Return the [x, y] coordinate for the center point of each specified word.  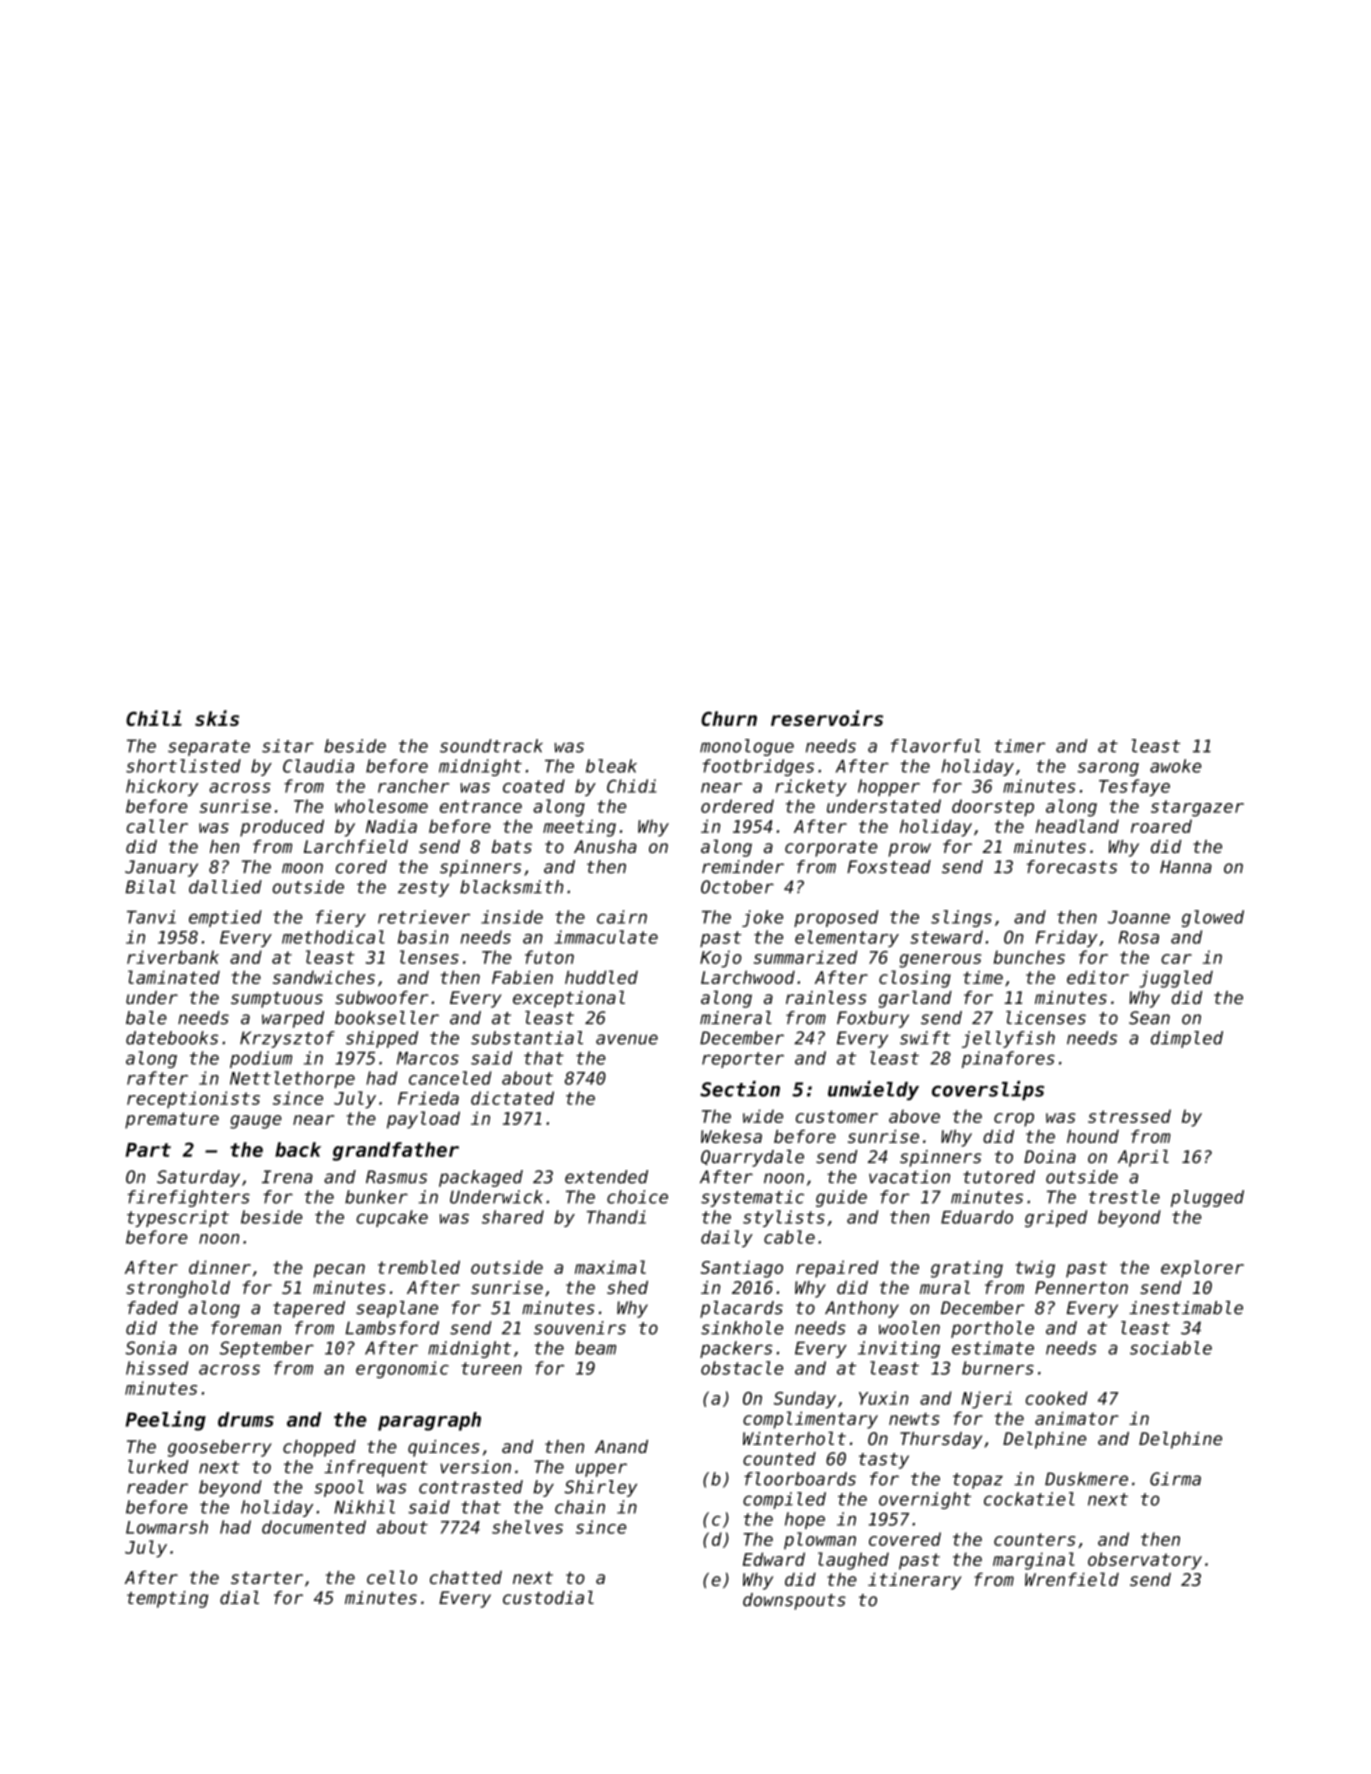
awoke [1175, 766]
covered [905, 1539]
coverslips [988, 1091]
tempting [167, 1599]
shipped [382, 1039]
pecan [339, 1271]
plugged [1207, 1198]
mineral [736, 1018]
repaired [837, 1269]
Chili [154, 718]
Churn [729, 718]
